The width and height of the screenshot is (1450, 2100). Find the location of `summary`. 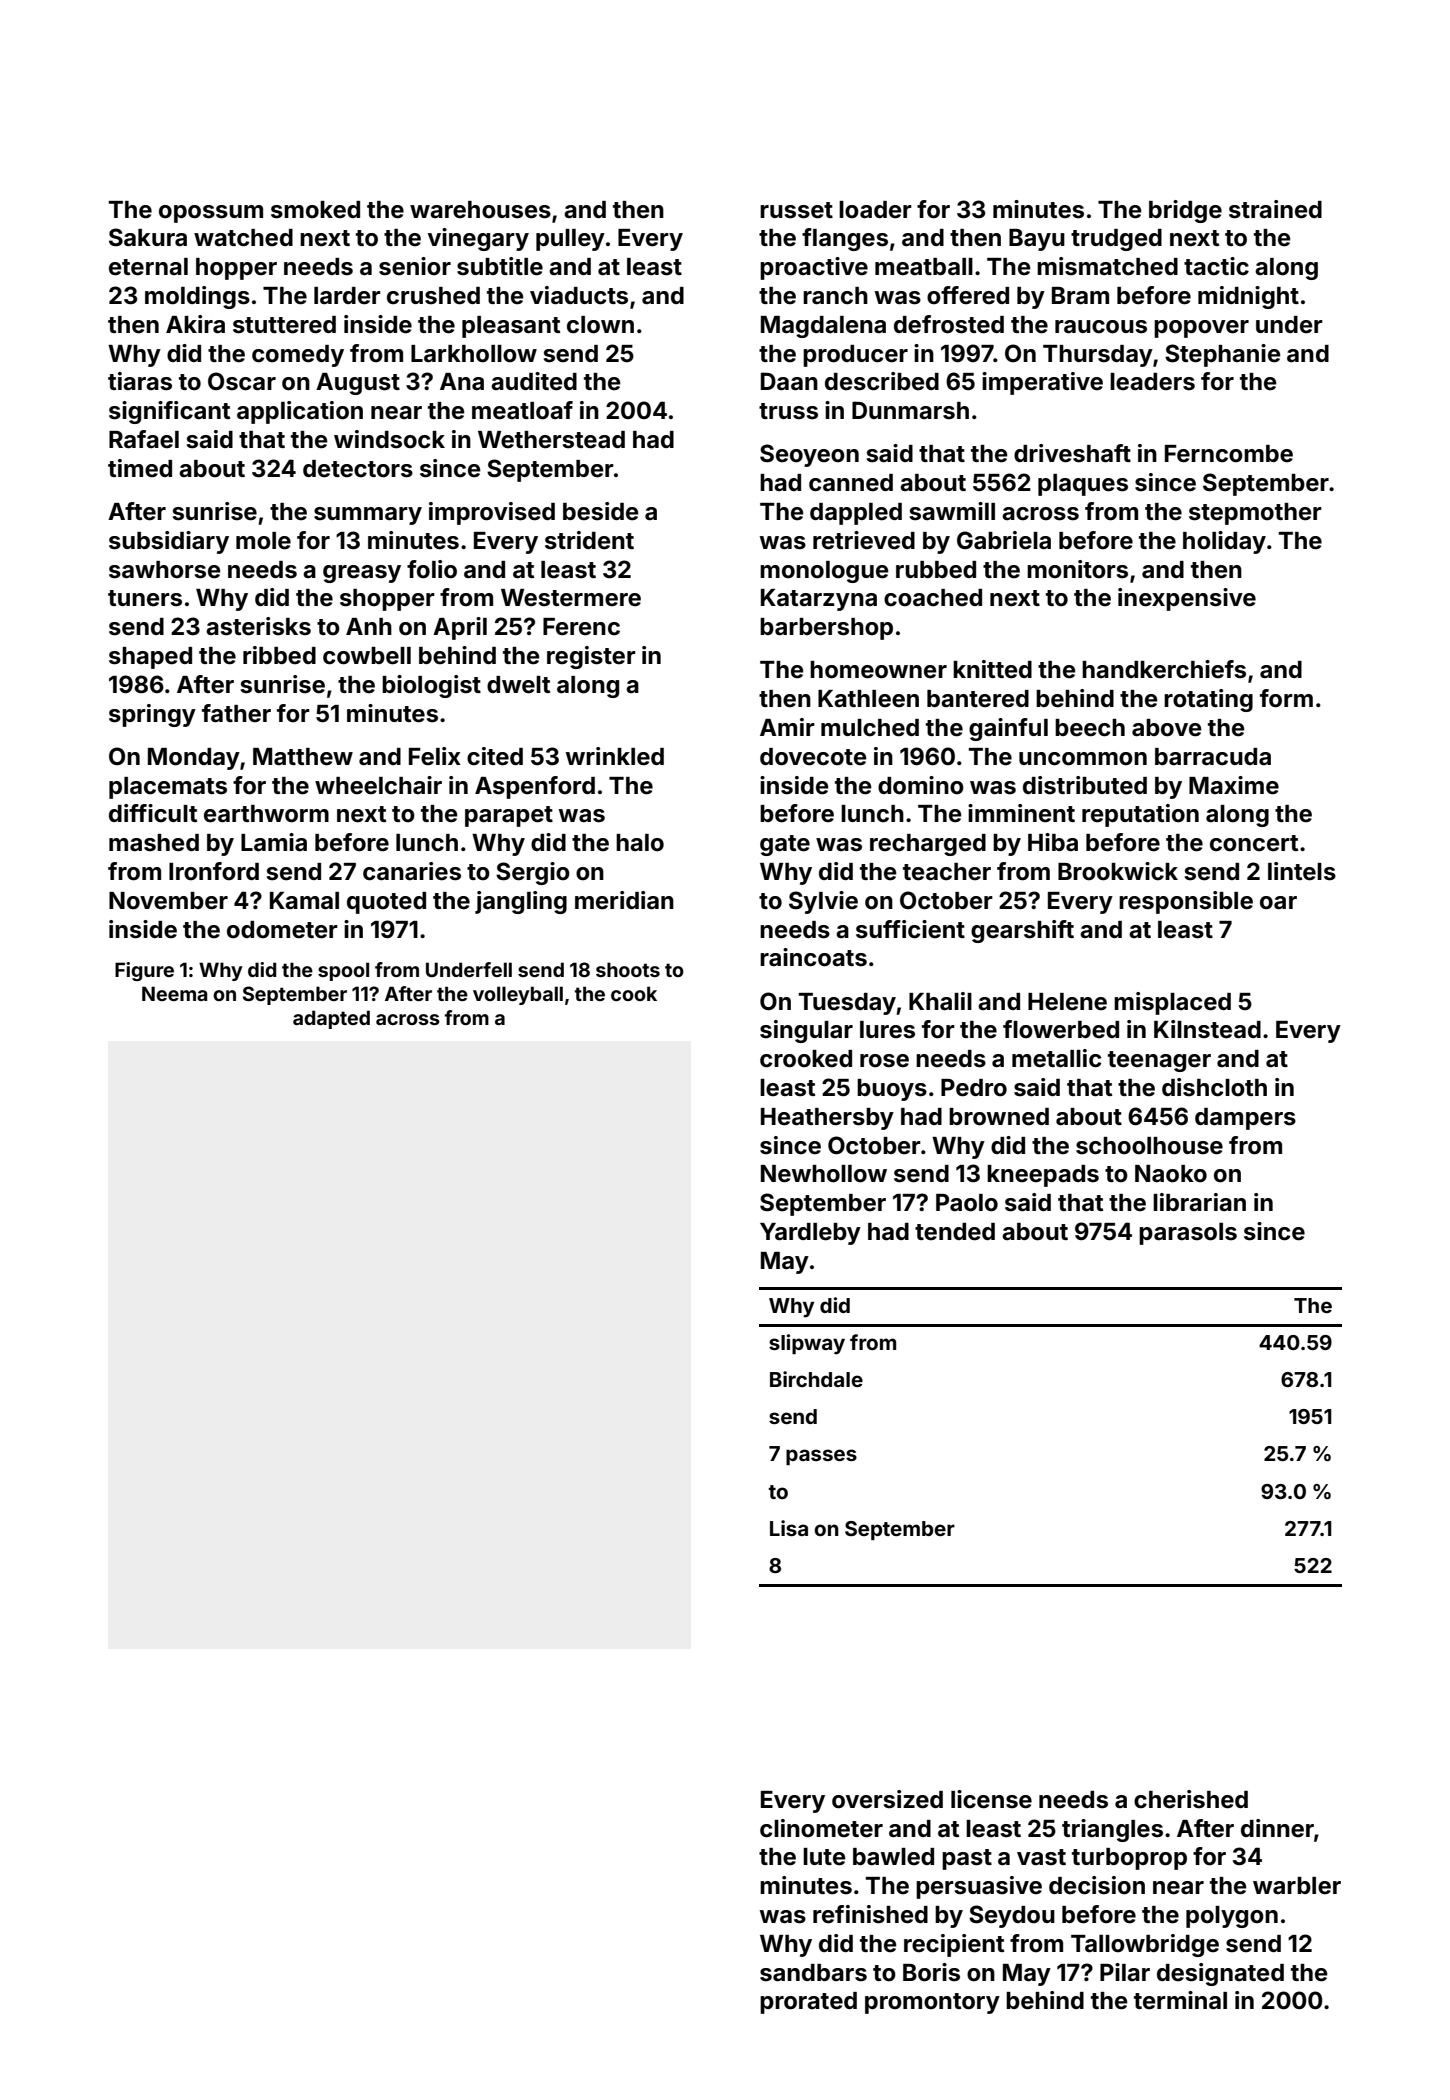

summary is located at coordinates (368, 516).
